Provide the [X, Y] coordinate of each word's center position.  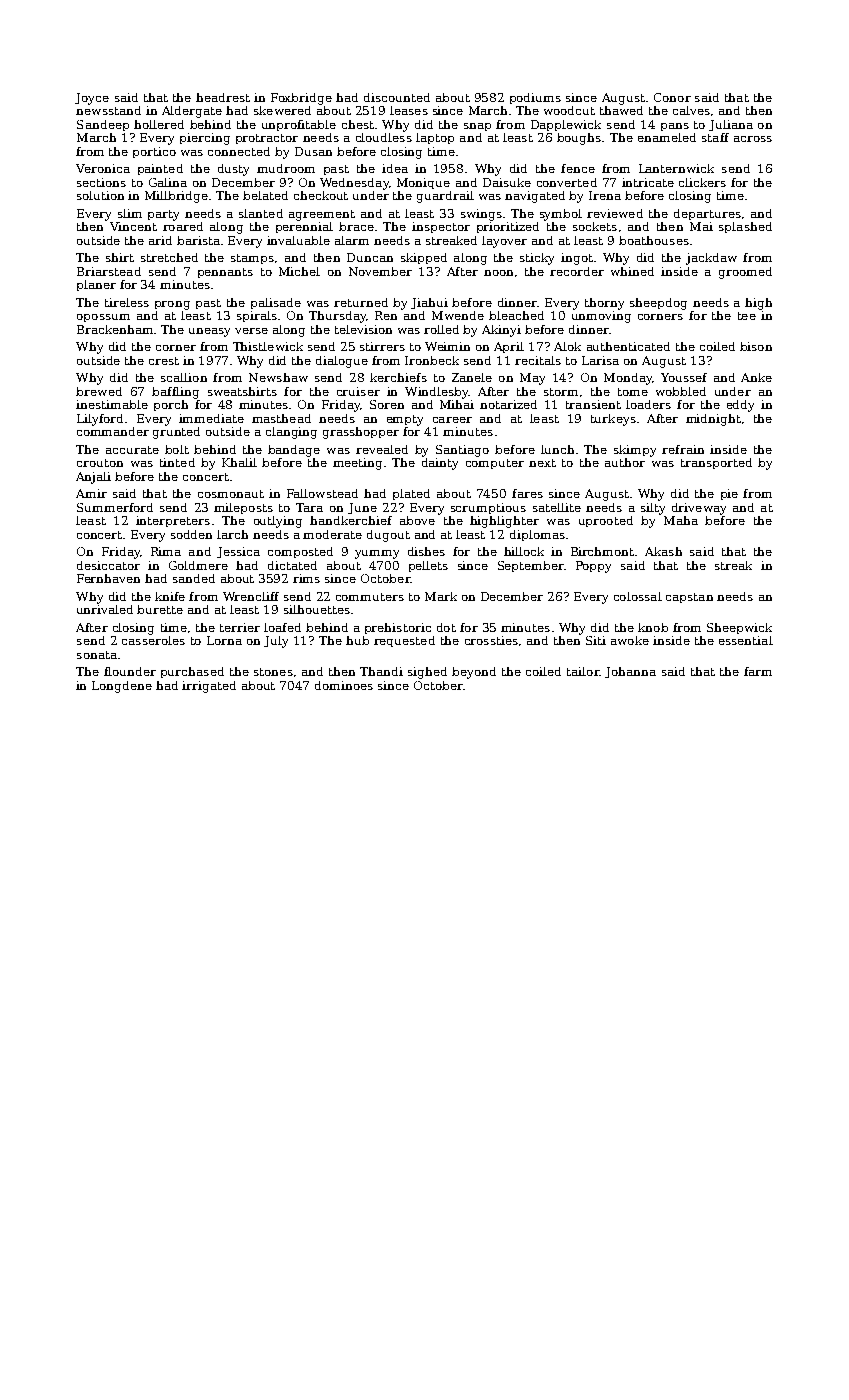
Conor [672, 97]
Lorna [224, 640]
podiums [535, 98]
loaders [648, 404]
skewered [282, 110]
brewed [99, 391]
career [452, 420]
